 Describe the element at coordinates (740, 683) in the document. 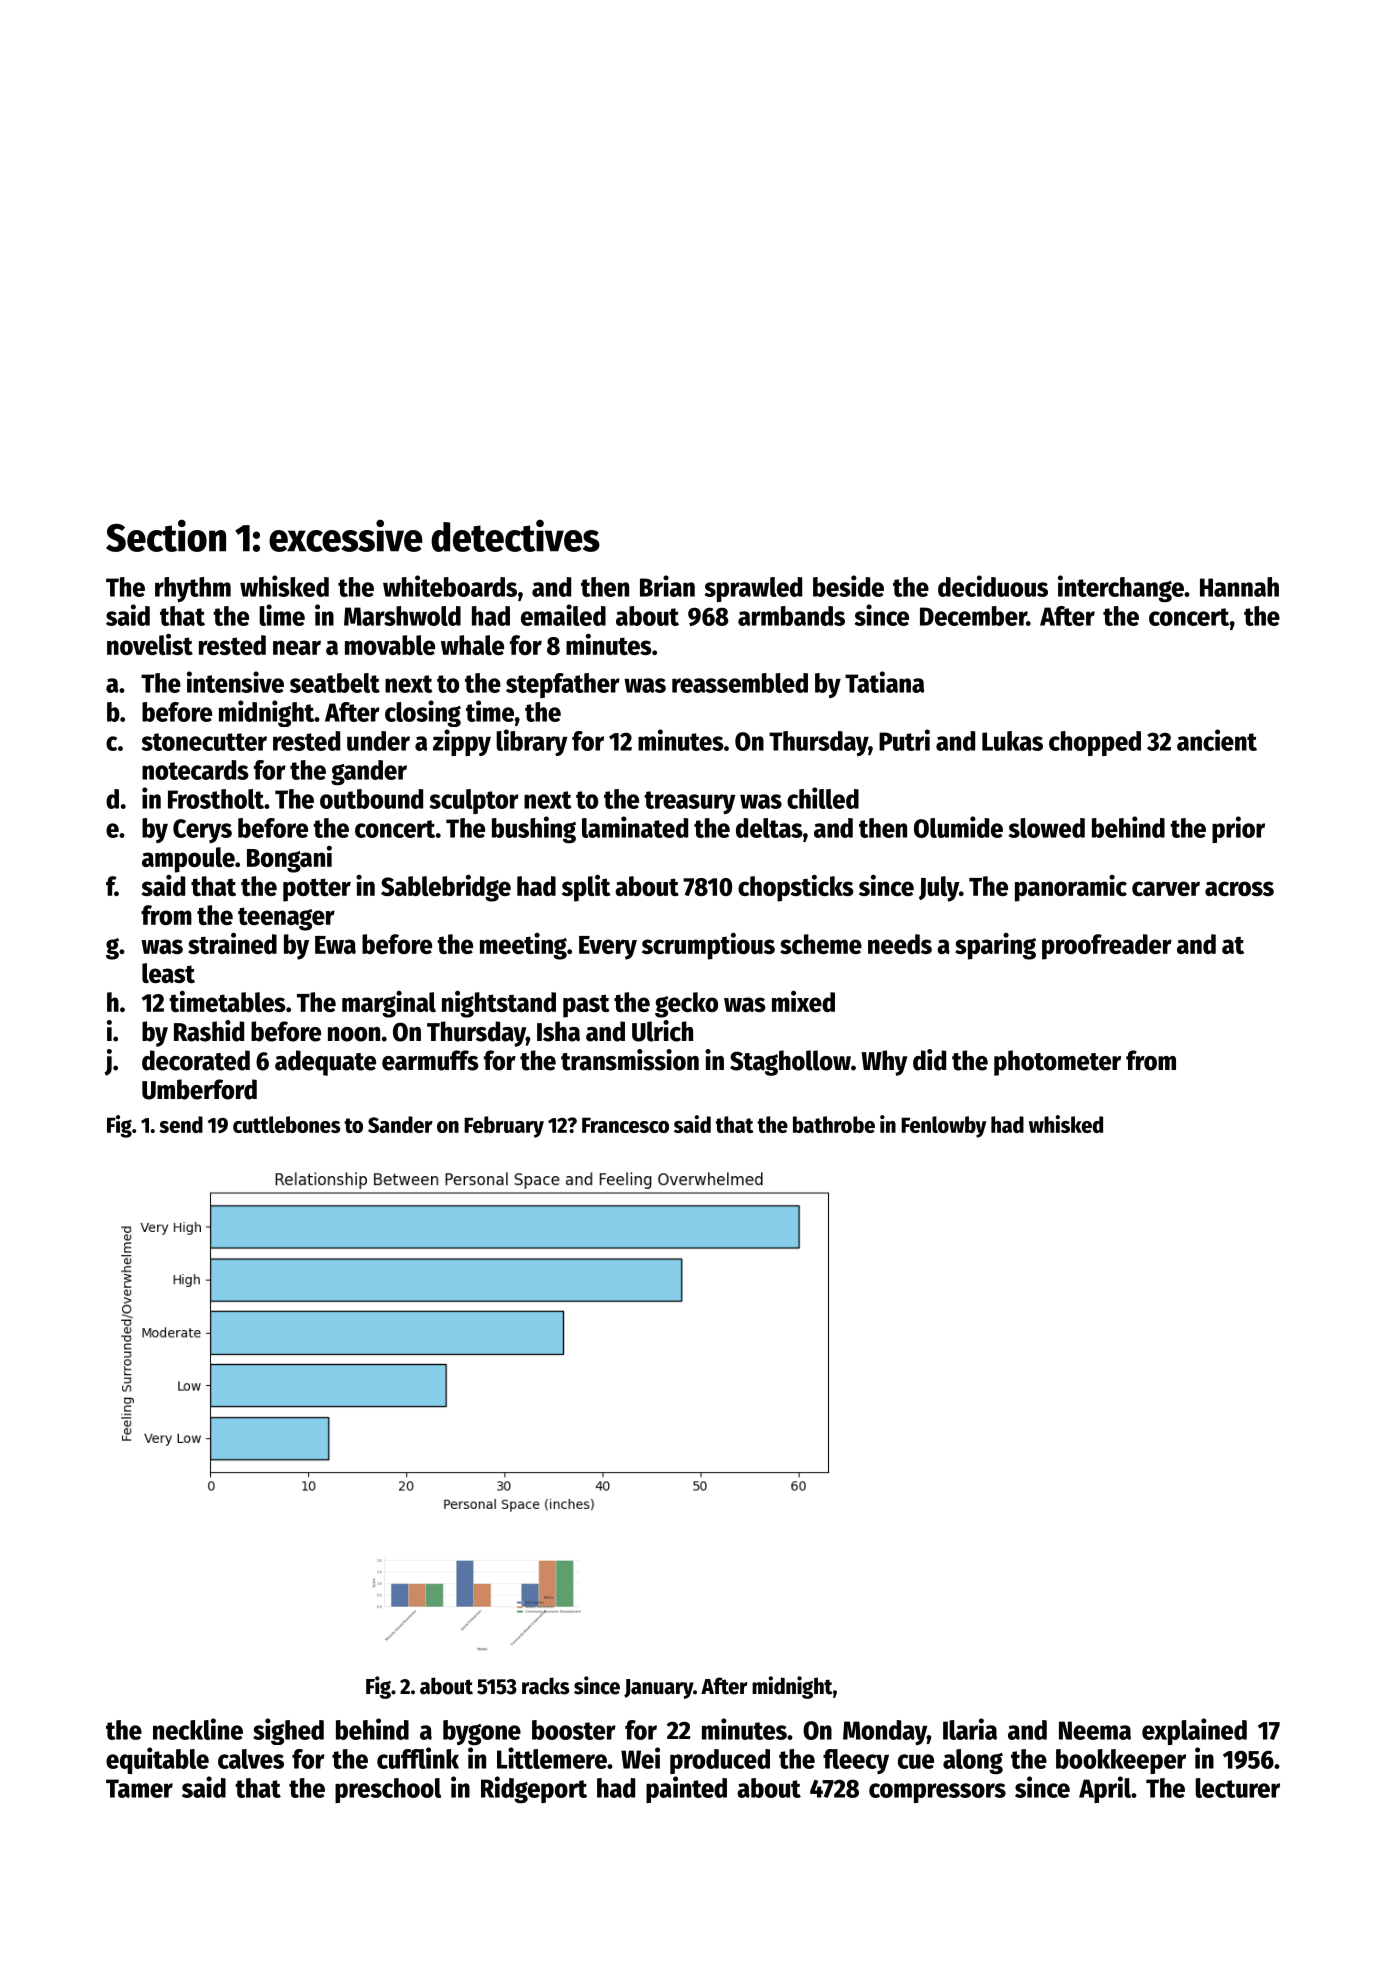

I see `reassembled` at that location.
